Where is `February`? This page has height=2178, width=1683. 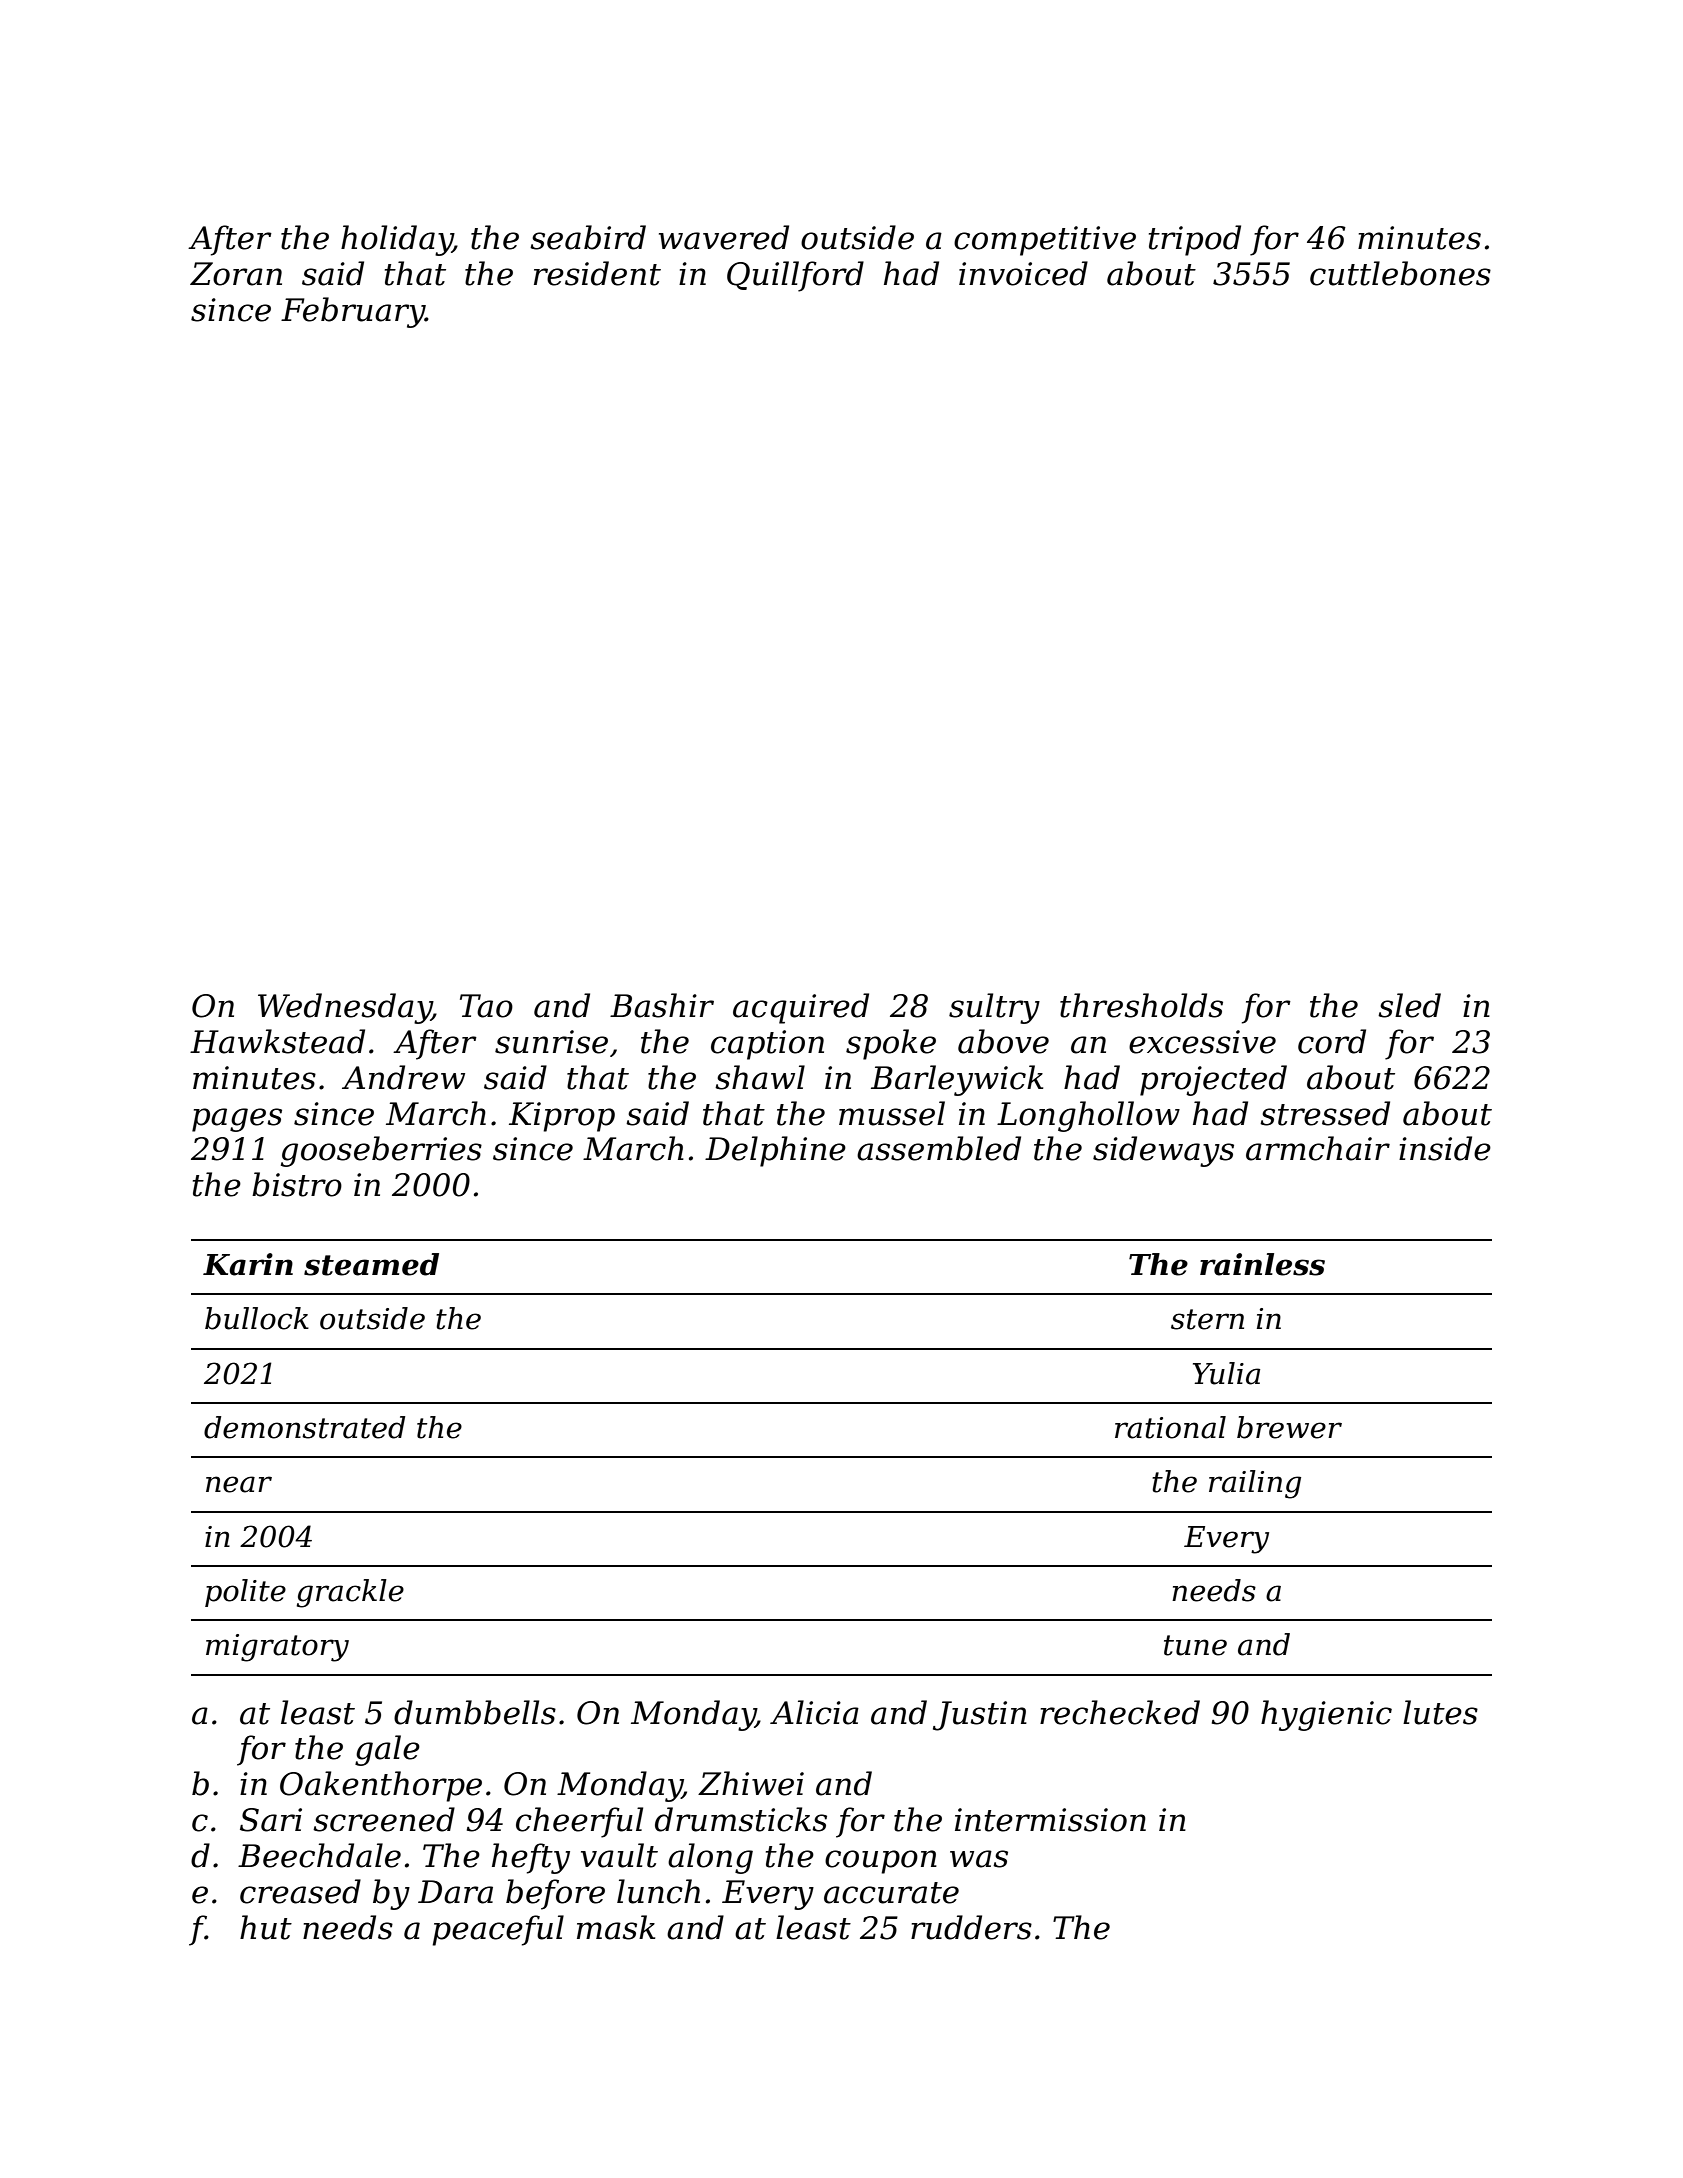
February is located at coordinates (353, 312).
